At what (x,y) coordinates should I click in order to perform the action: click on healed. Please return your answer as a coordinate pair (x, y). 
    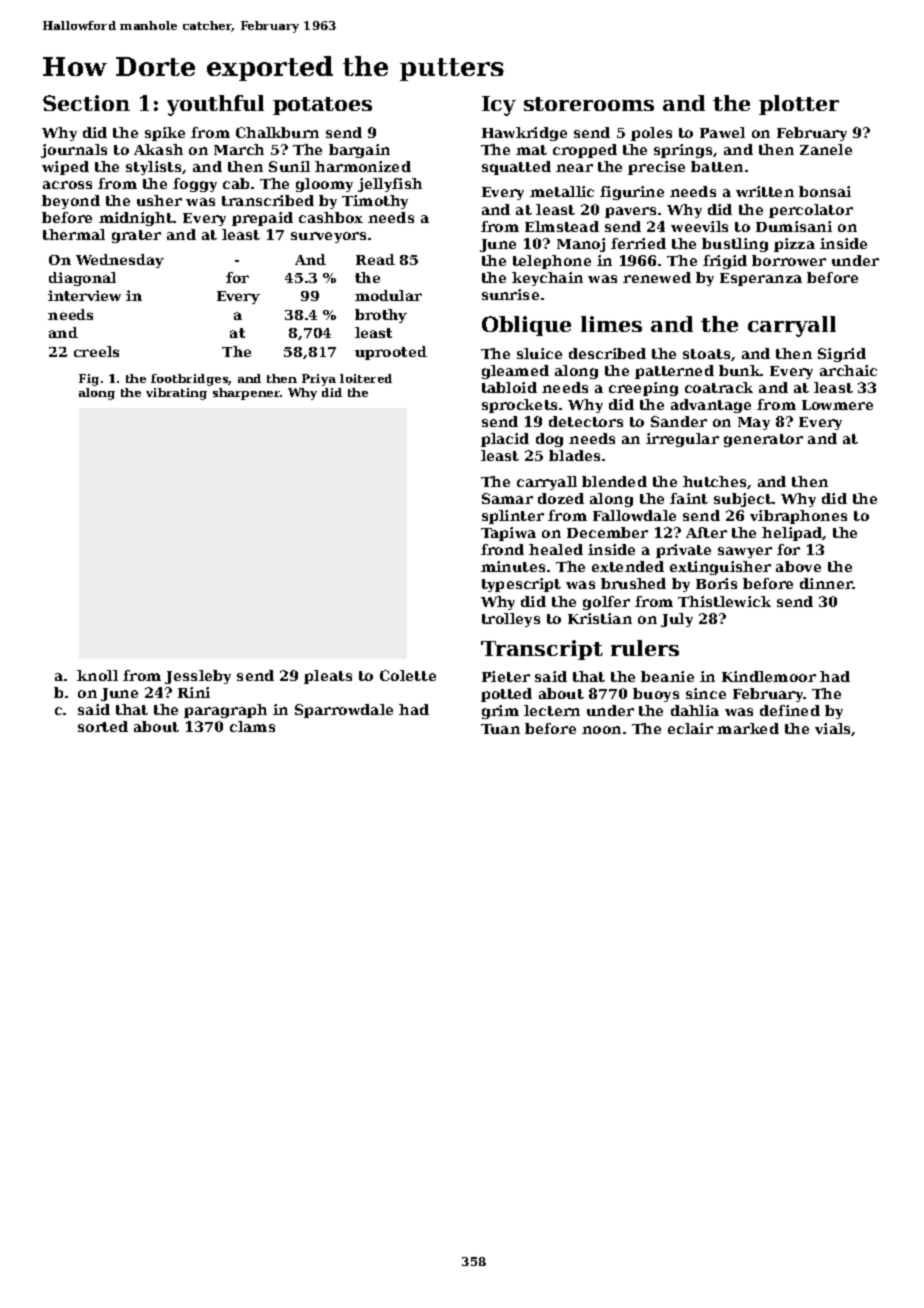
    Looking at the image, I should click on (556, 549).
